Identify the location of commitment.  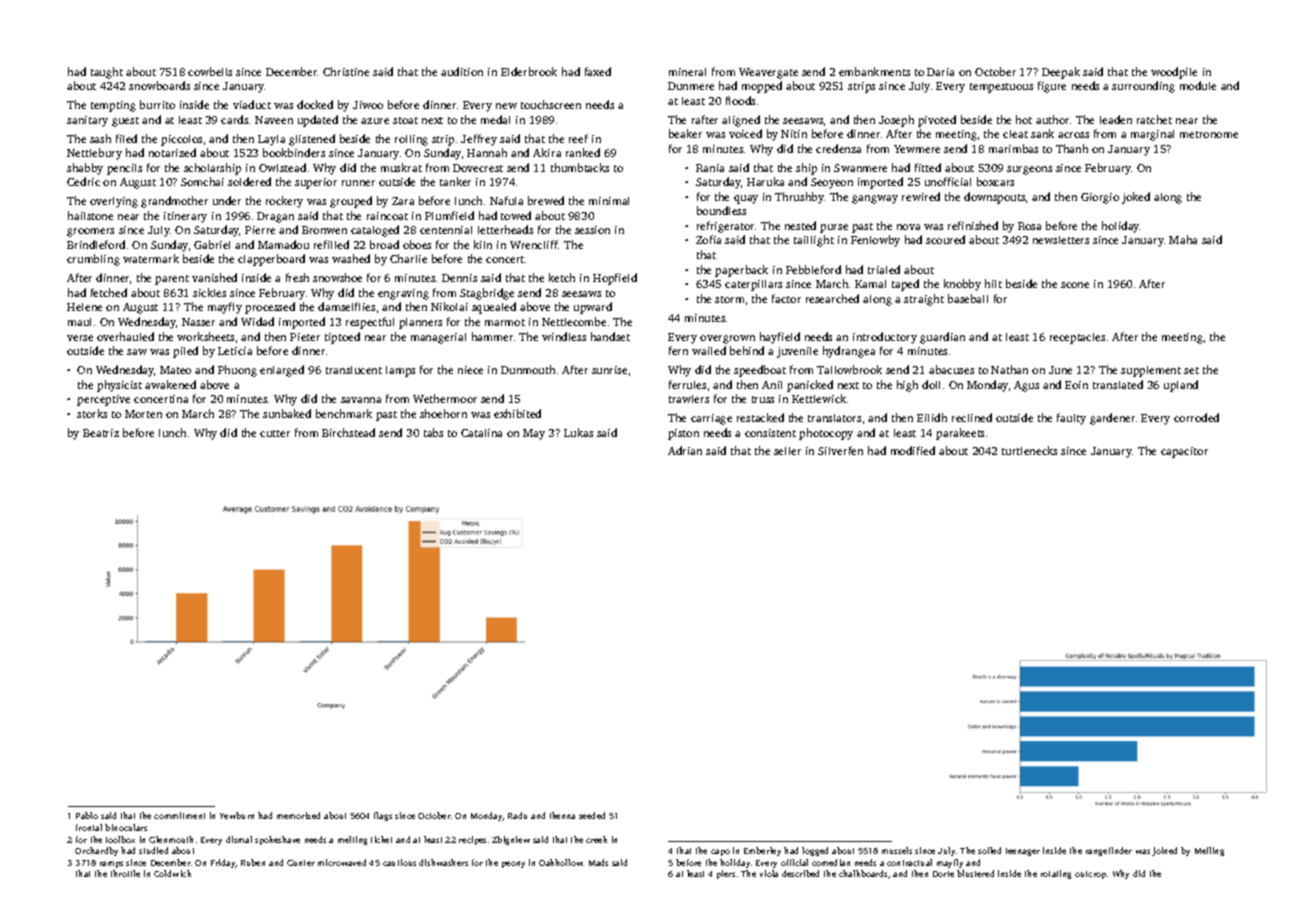
(179, 815).
